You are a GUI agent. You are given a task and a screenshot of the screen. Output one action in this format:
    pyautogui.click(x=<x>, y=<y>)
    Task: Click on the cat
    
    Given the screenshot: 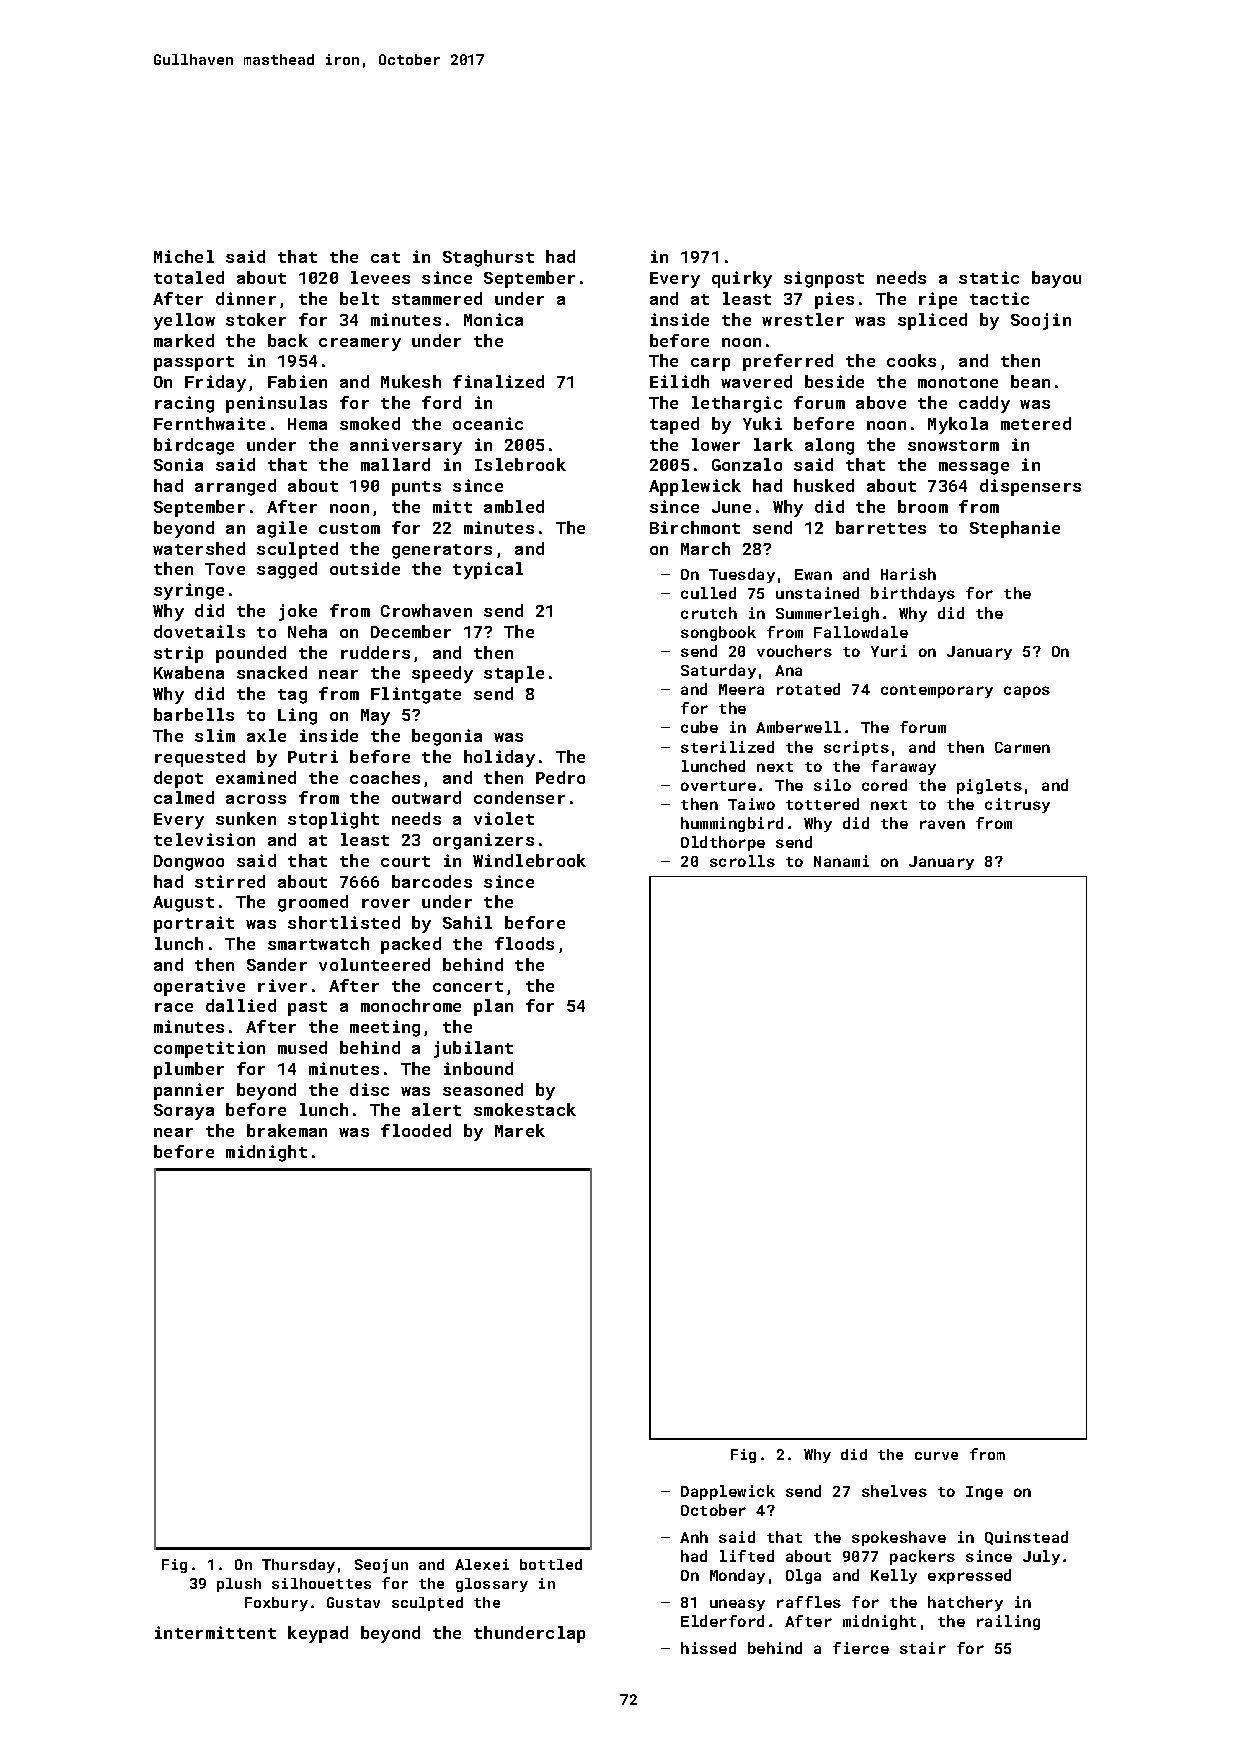 What is the action you would take?
    pyautogui.click(x=385, y=257)
